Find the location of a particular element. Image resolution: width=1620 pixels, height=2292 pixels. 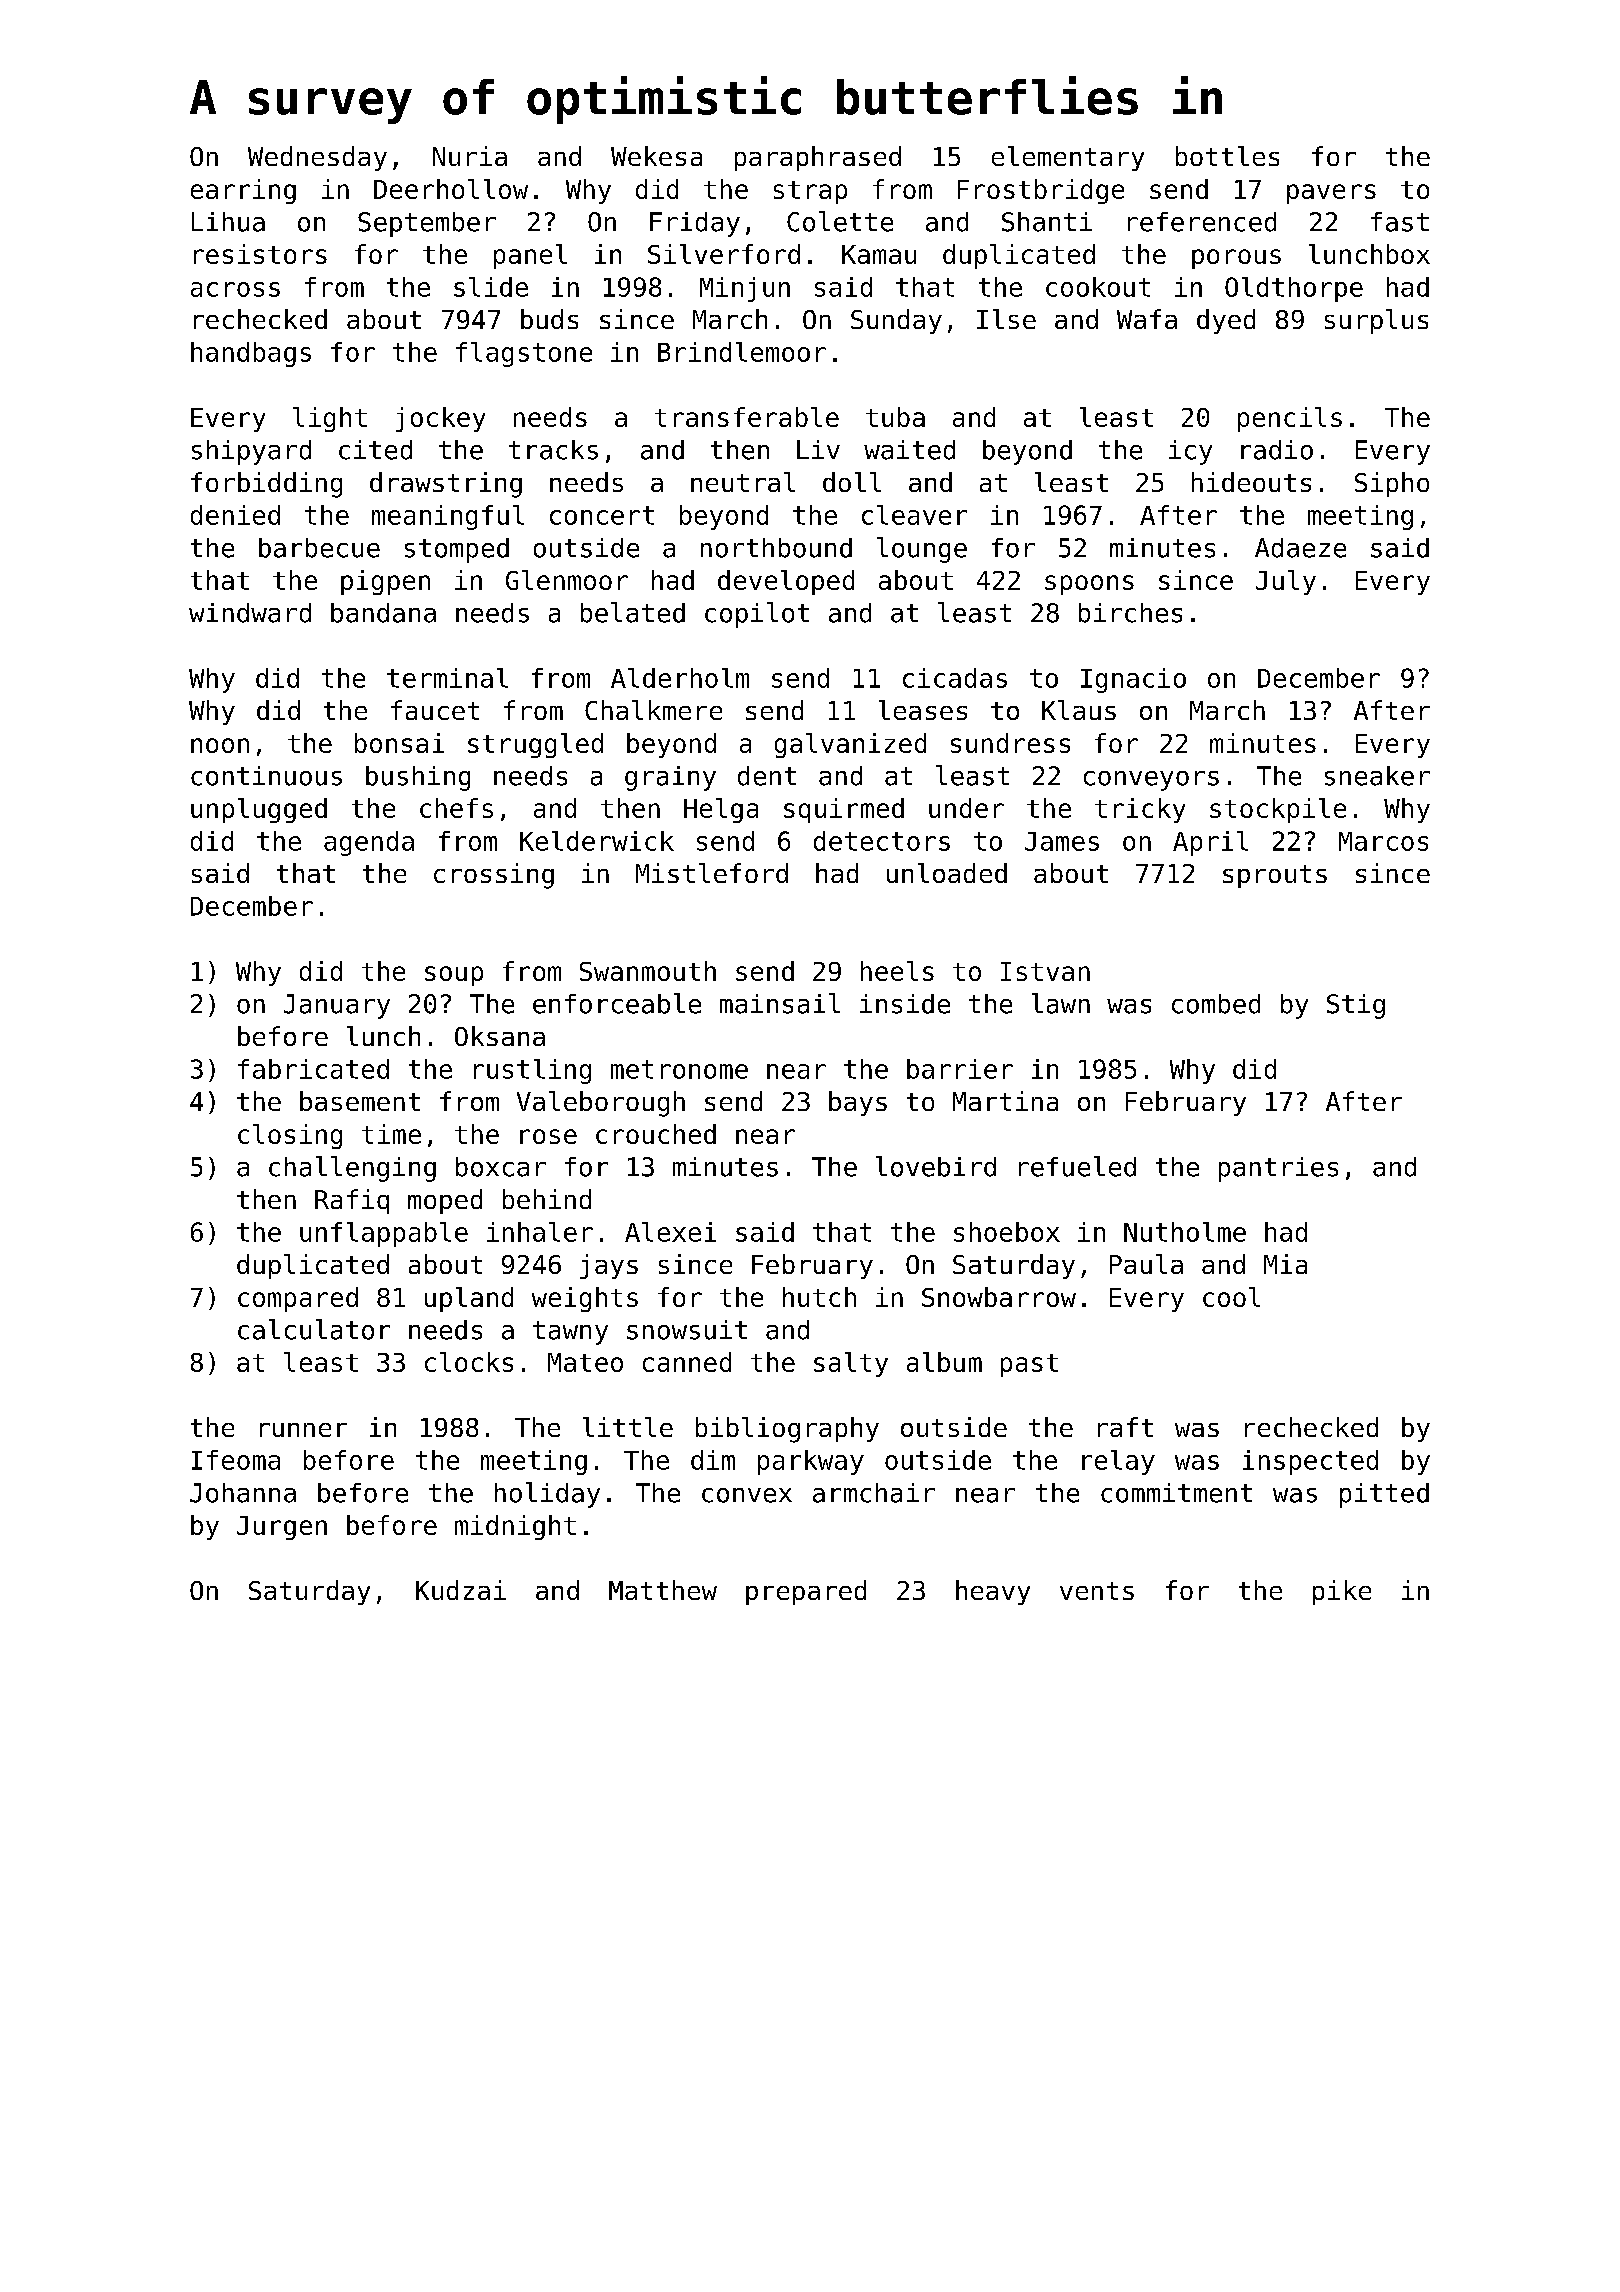

compared is located at coordinates (298, 1299).
